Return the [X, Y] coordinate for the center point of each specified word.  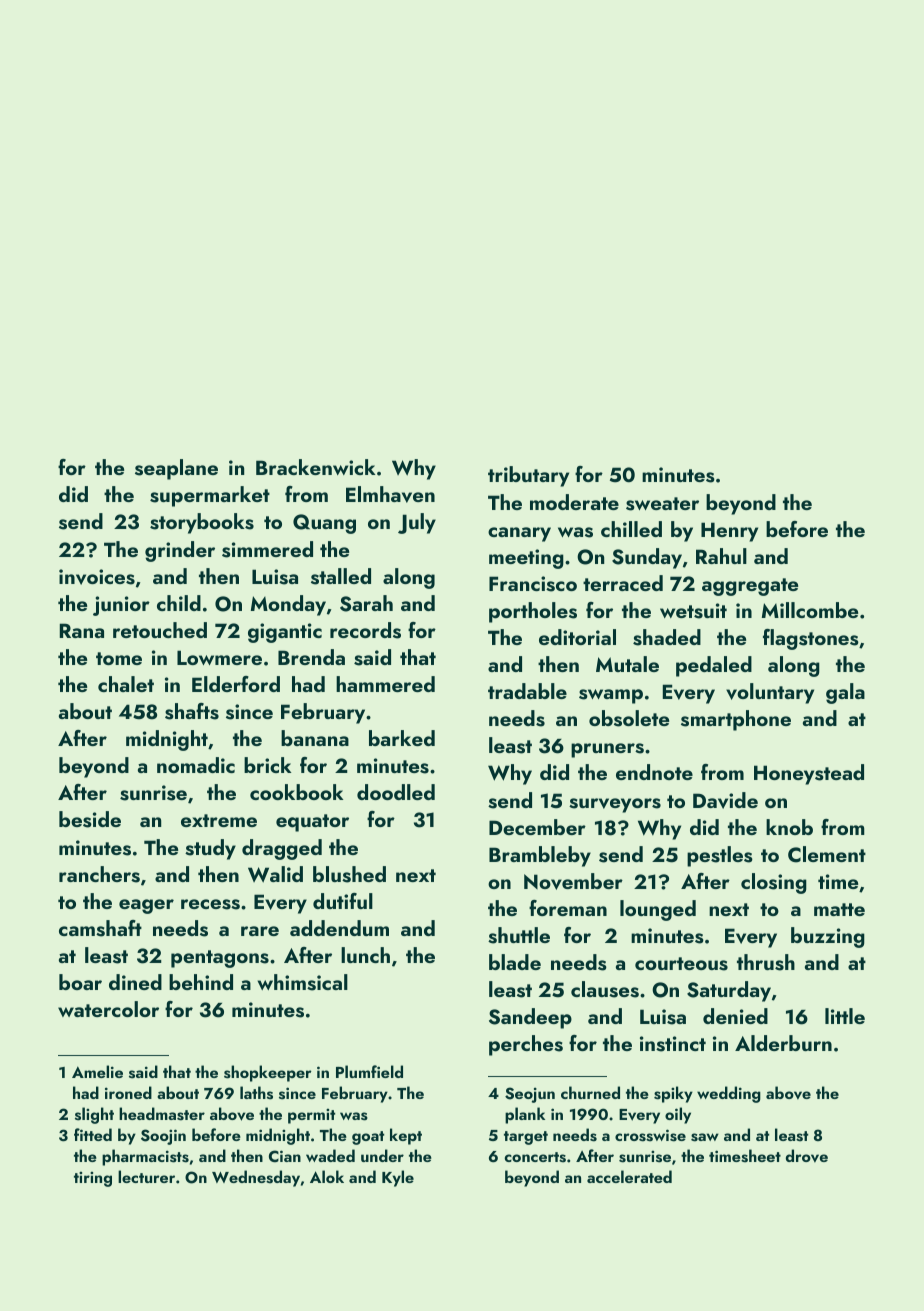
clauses [605, 989]
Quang [324, 524]
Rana [82, 630]
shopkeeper [268, 1073]
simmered [267, 549]
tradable [527, 691]
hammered [385, 684]
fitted [93, 1134]
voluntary [770, 693]
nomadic [196, 765]
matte [839, 909]
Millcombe [810, 610]
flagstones [811, 639]
